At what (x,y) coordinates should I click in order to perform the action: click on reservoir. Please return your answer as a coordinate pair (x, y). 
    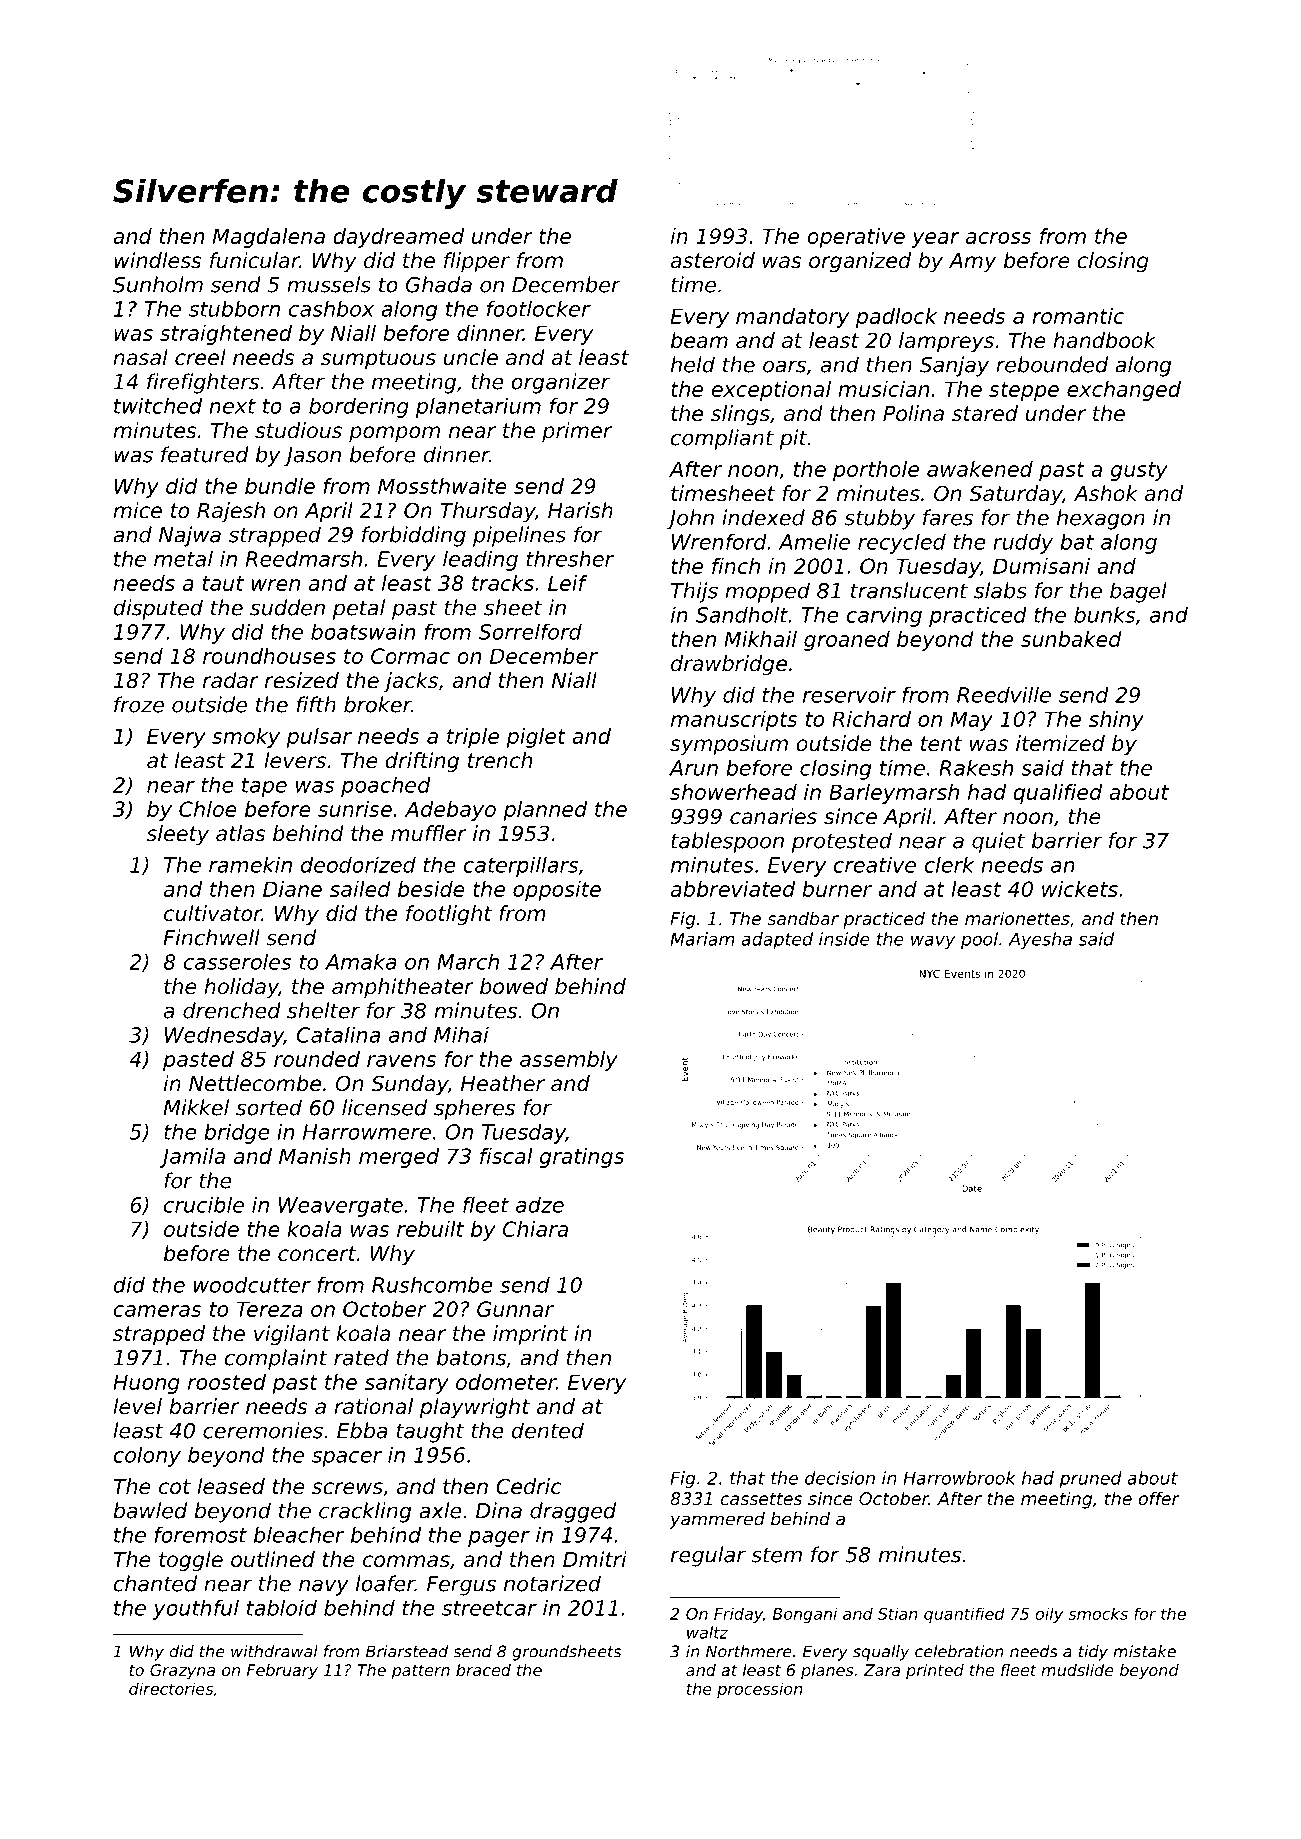
    Looking at the image, I should click on (849, 695).
